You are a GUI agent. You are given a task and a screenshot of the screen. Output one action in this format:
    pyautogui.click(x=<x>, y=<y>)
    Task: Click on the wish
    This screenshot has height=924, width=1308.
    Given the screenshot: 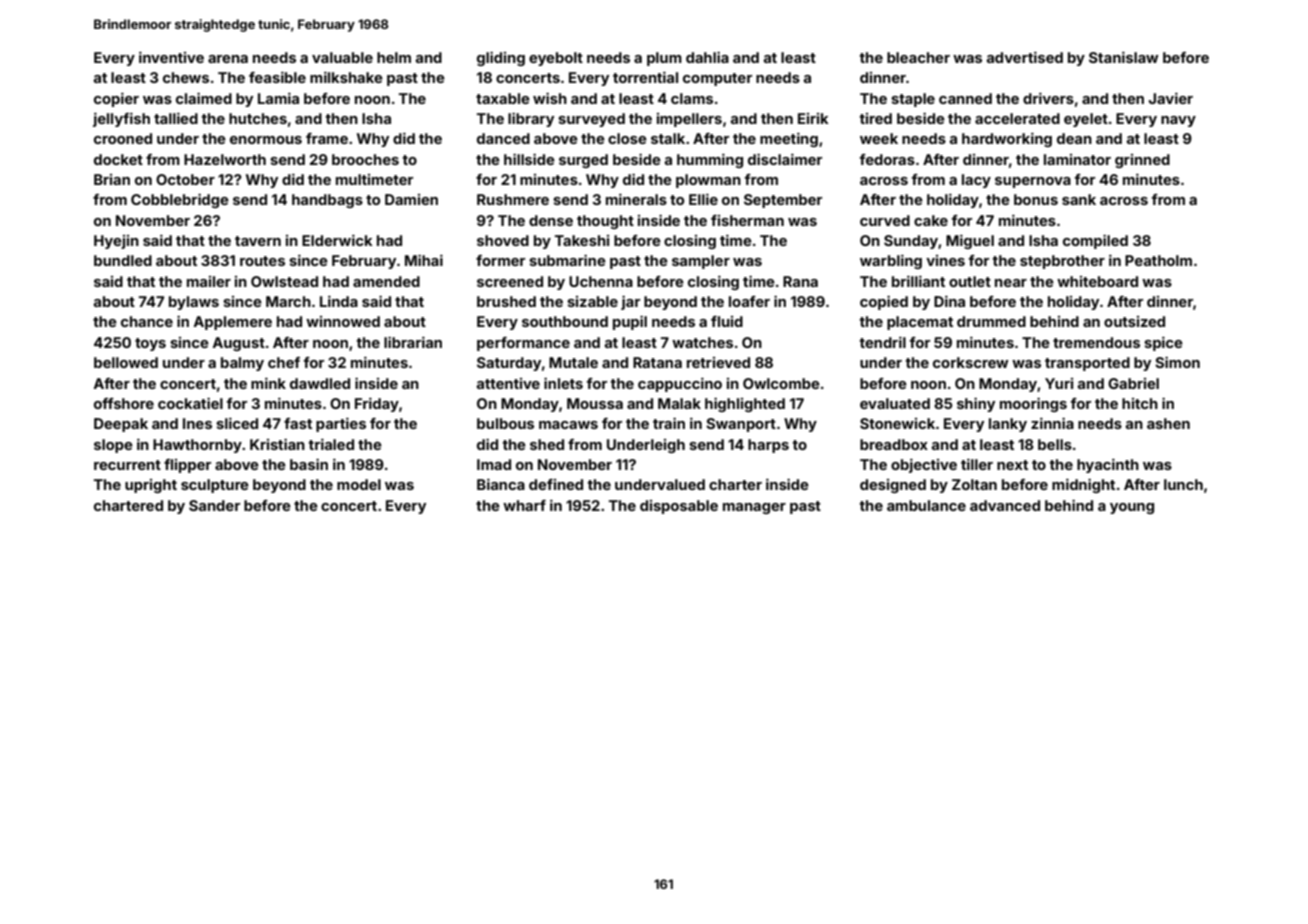 What is the action you would take?
    pyautogui.click(x=550, y=98)
